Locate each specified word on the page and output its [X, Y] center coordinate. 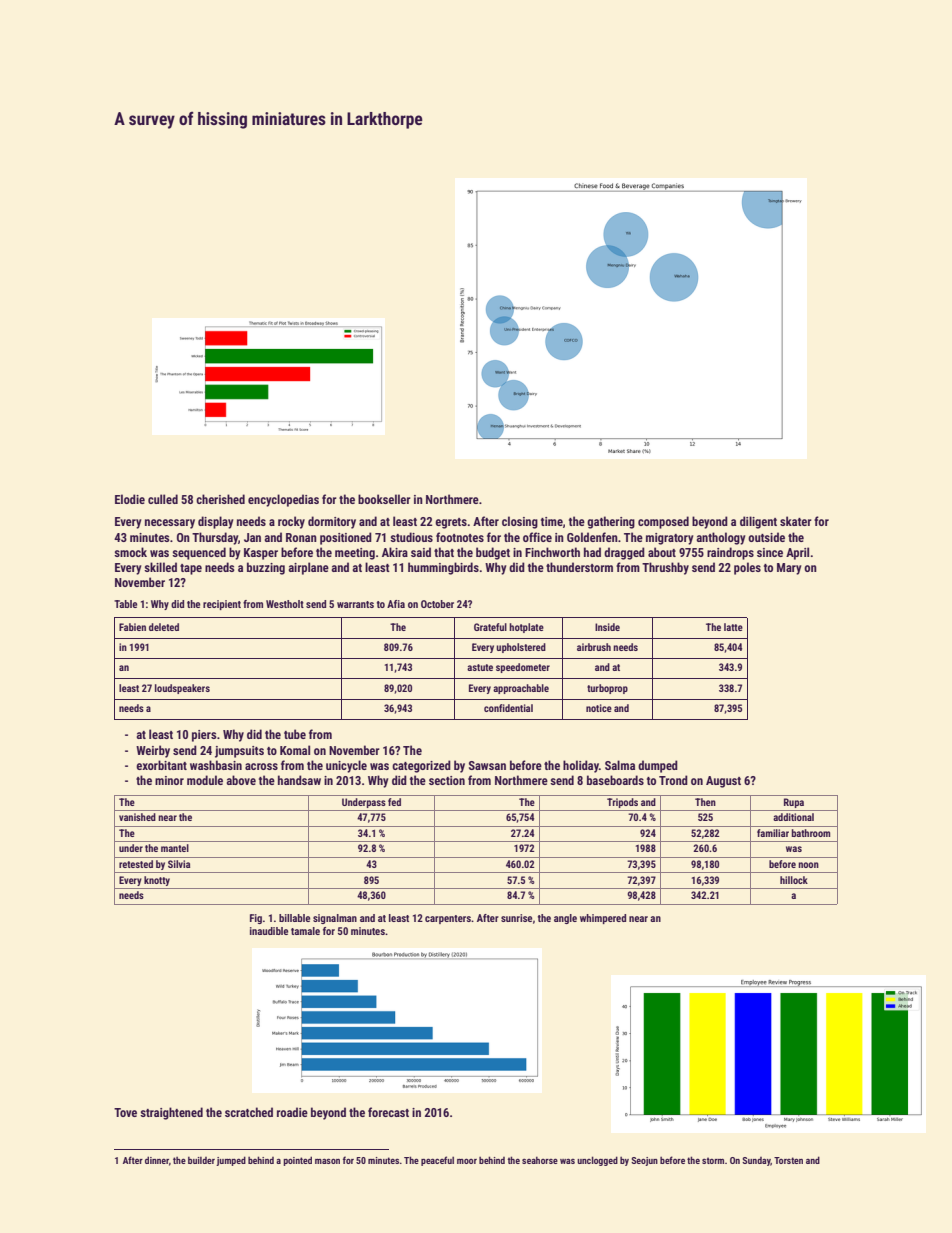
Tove [125, 1112]
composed [663, 522]
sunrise [516, 918]
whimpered [603, 919]
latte [733, 627]
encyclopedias [283, 500]
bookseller [384, 499]
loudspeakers [182, 689]
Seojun [644, 1161]
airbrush [594, 647]
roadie [292, 1112]
